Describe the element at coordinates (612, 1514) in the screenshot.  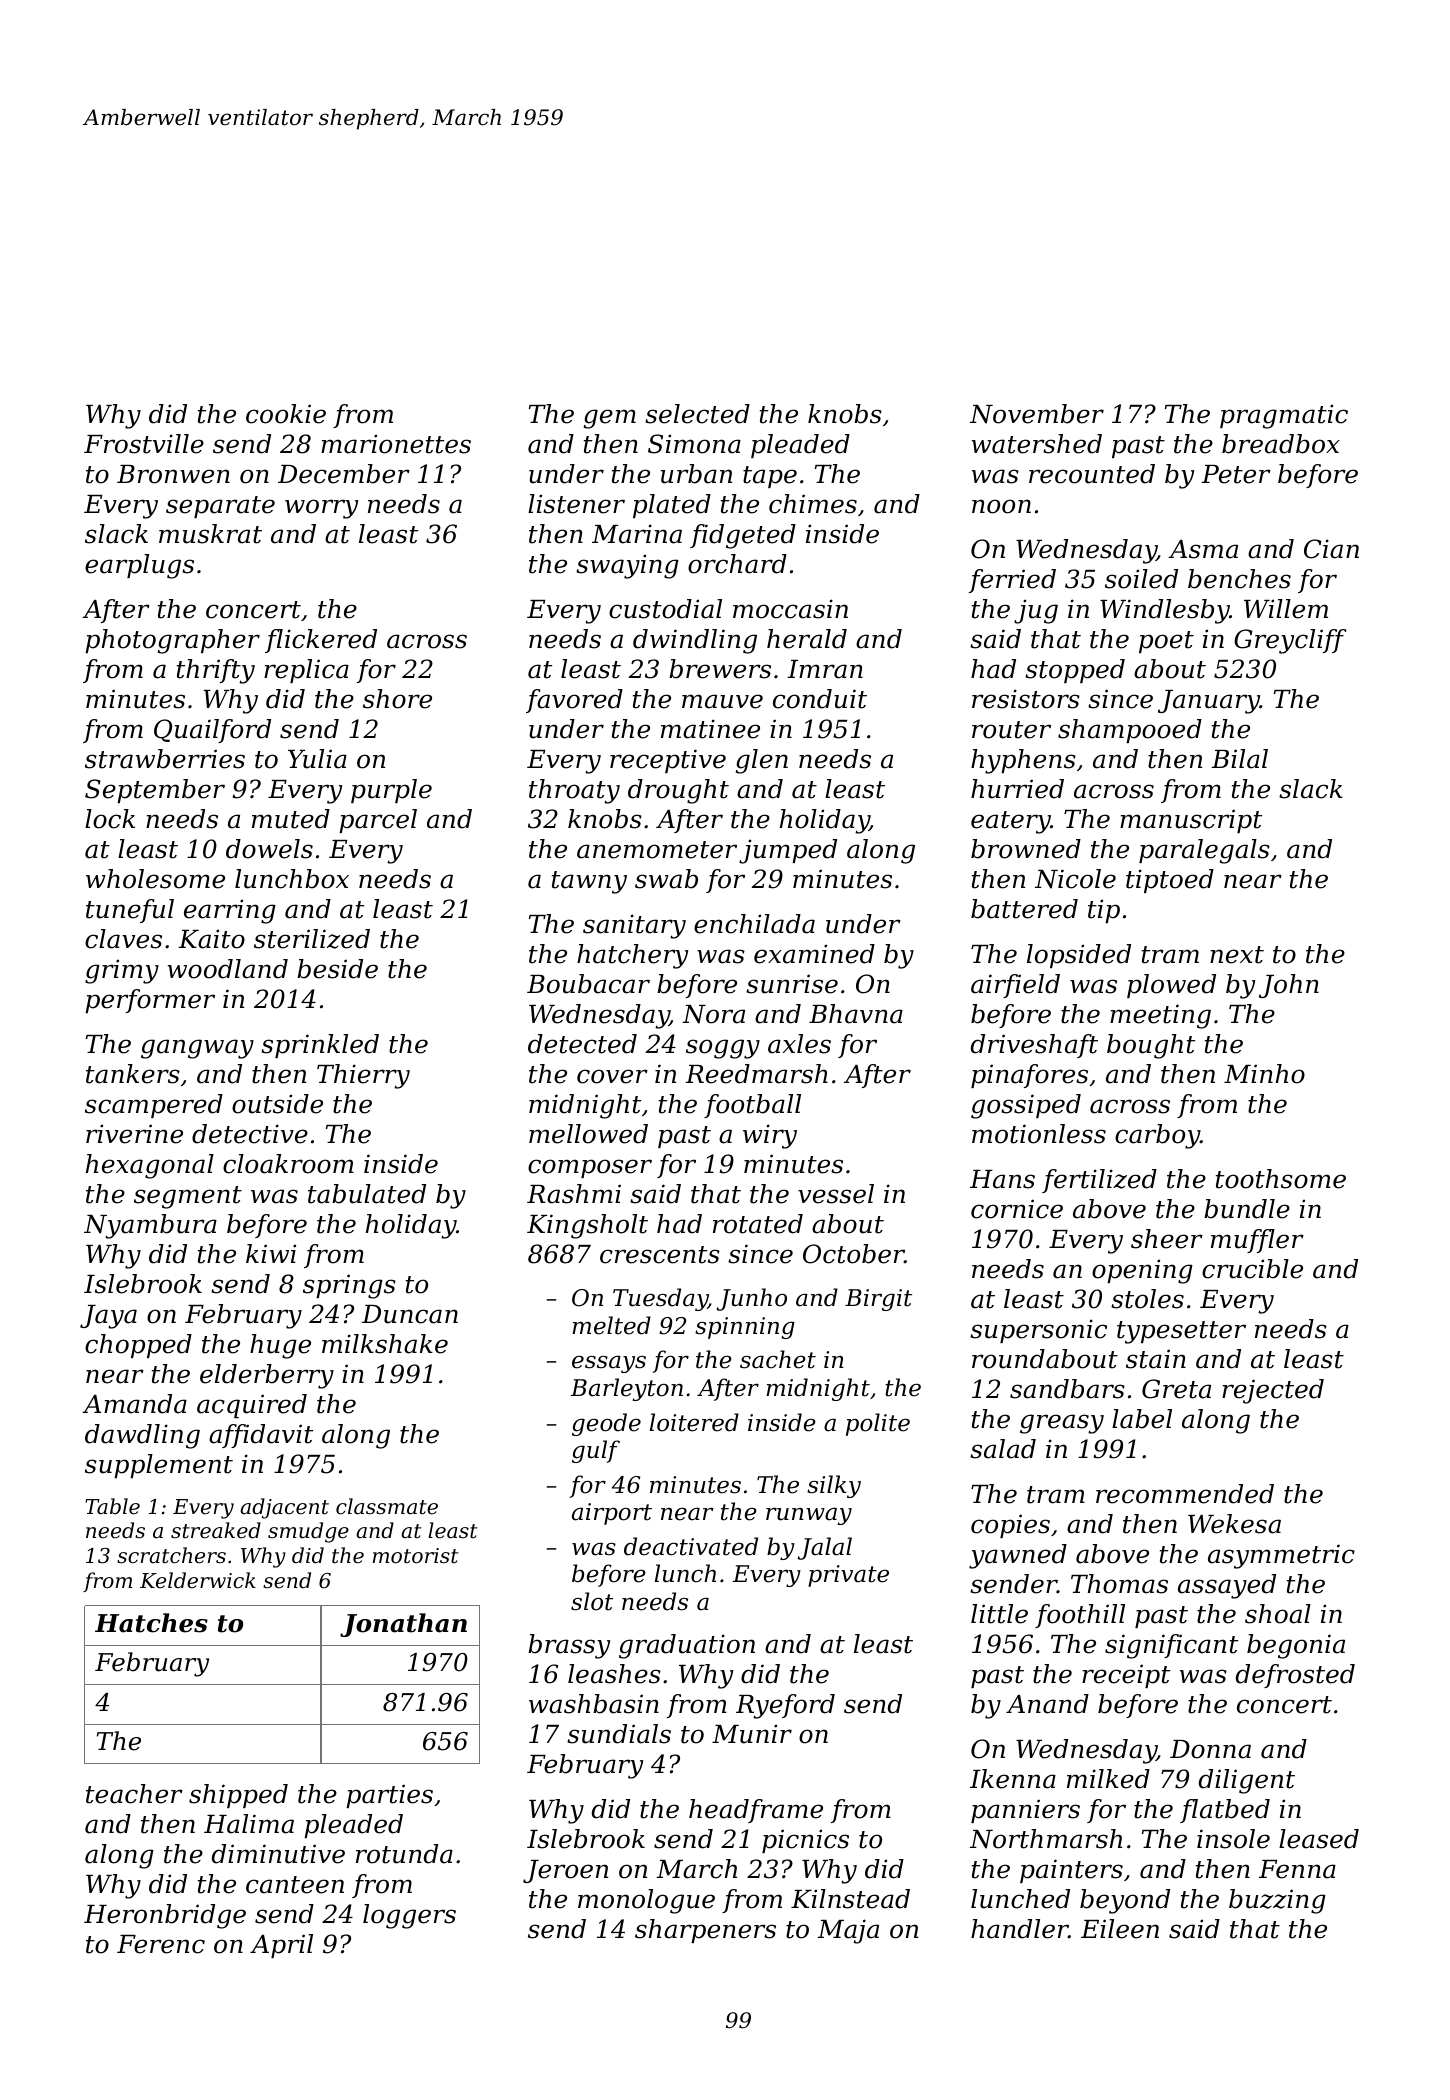
I see `airport` at that location.
